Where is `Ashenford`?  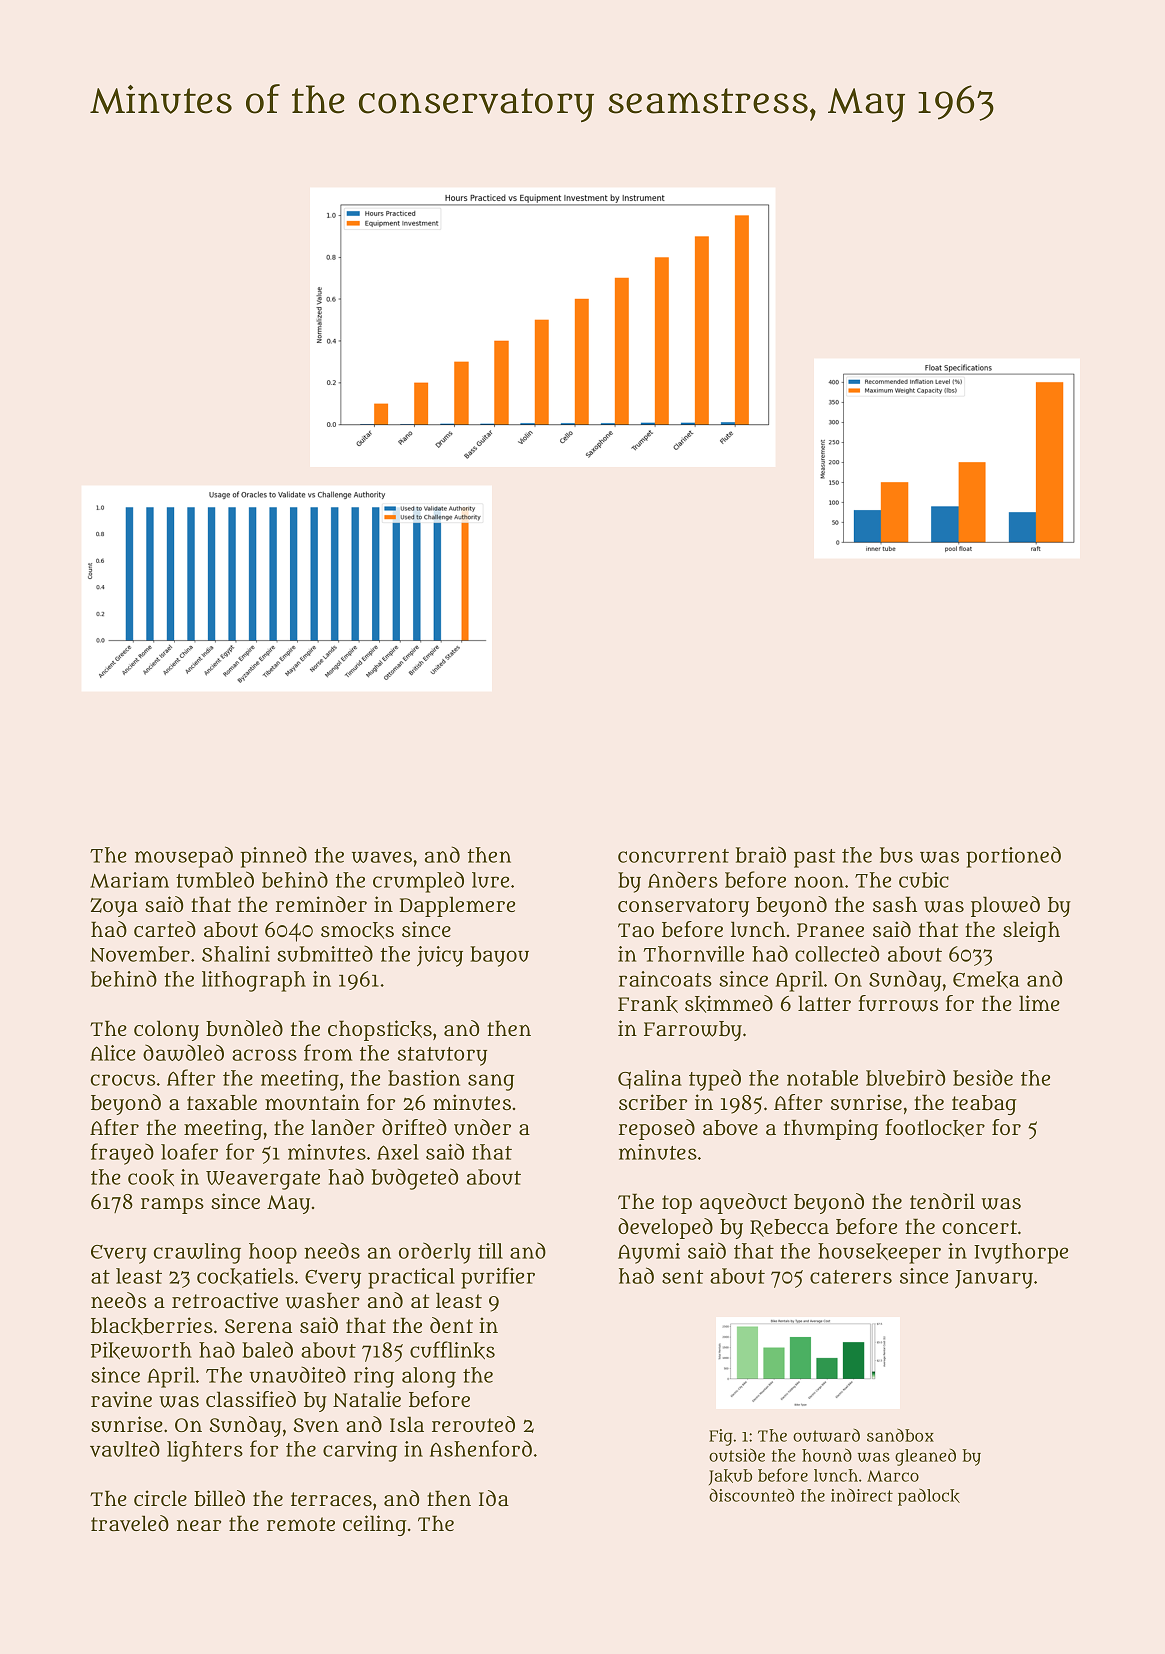 Ashenford is located at coordinates (481, 1448).
